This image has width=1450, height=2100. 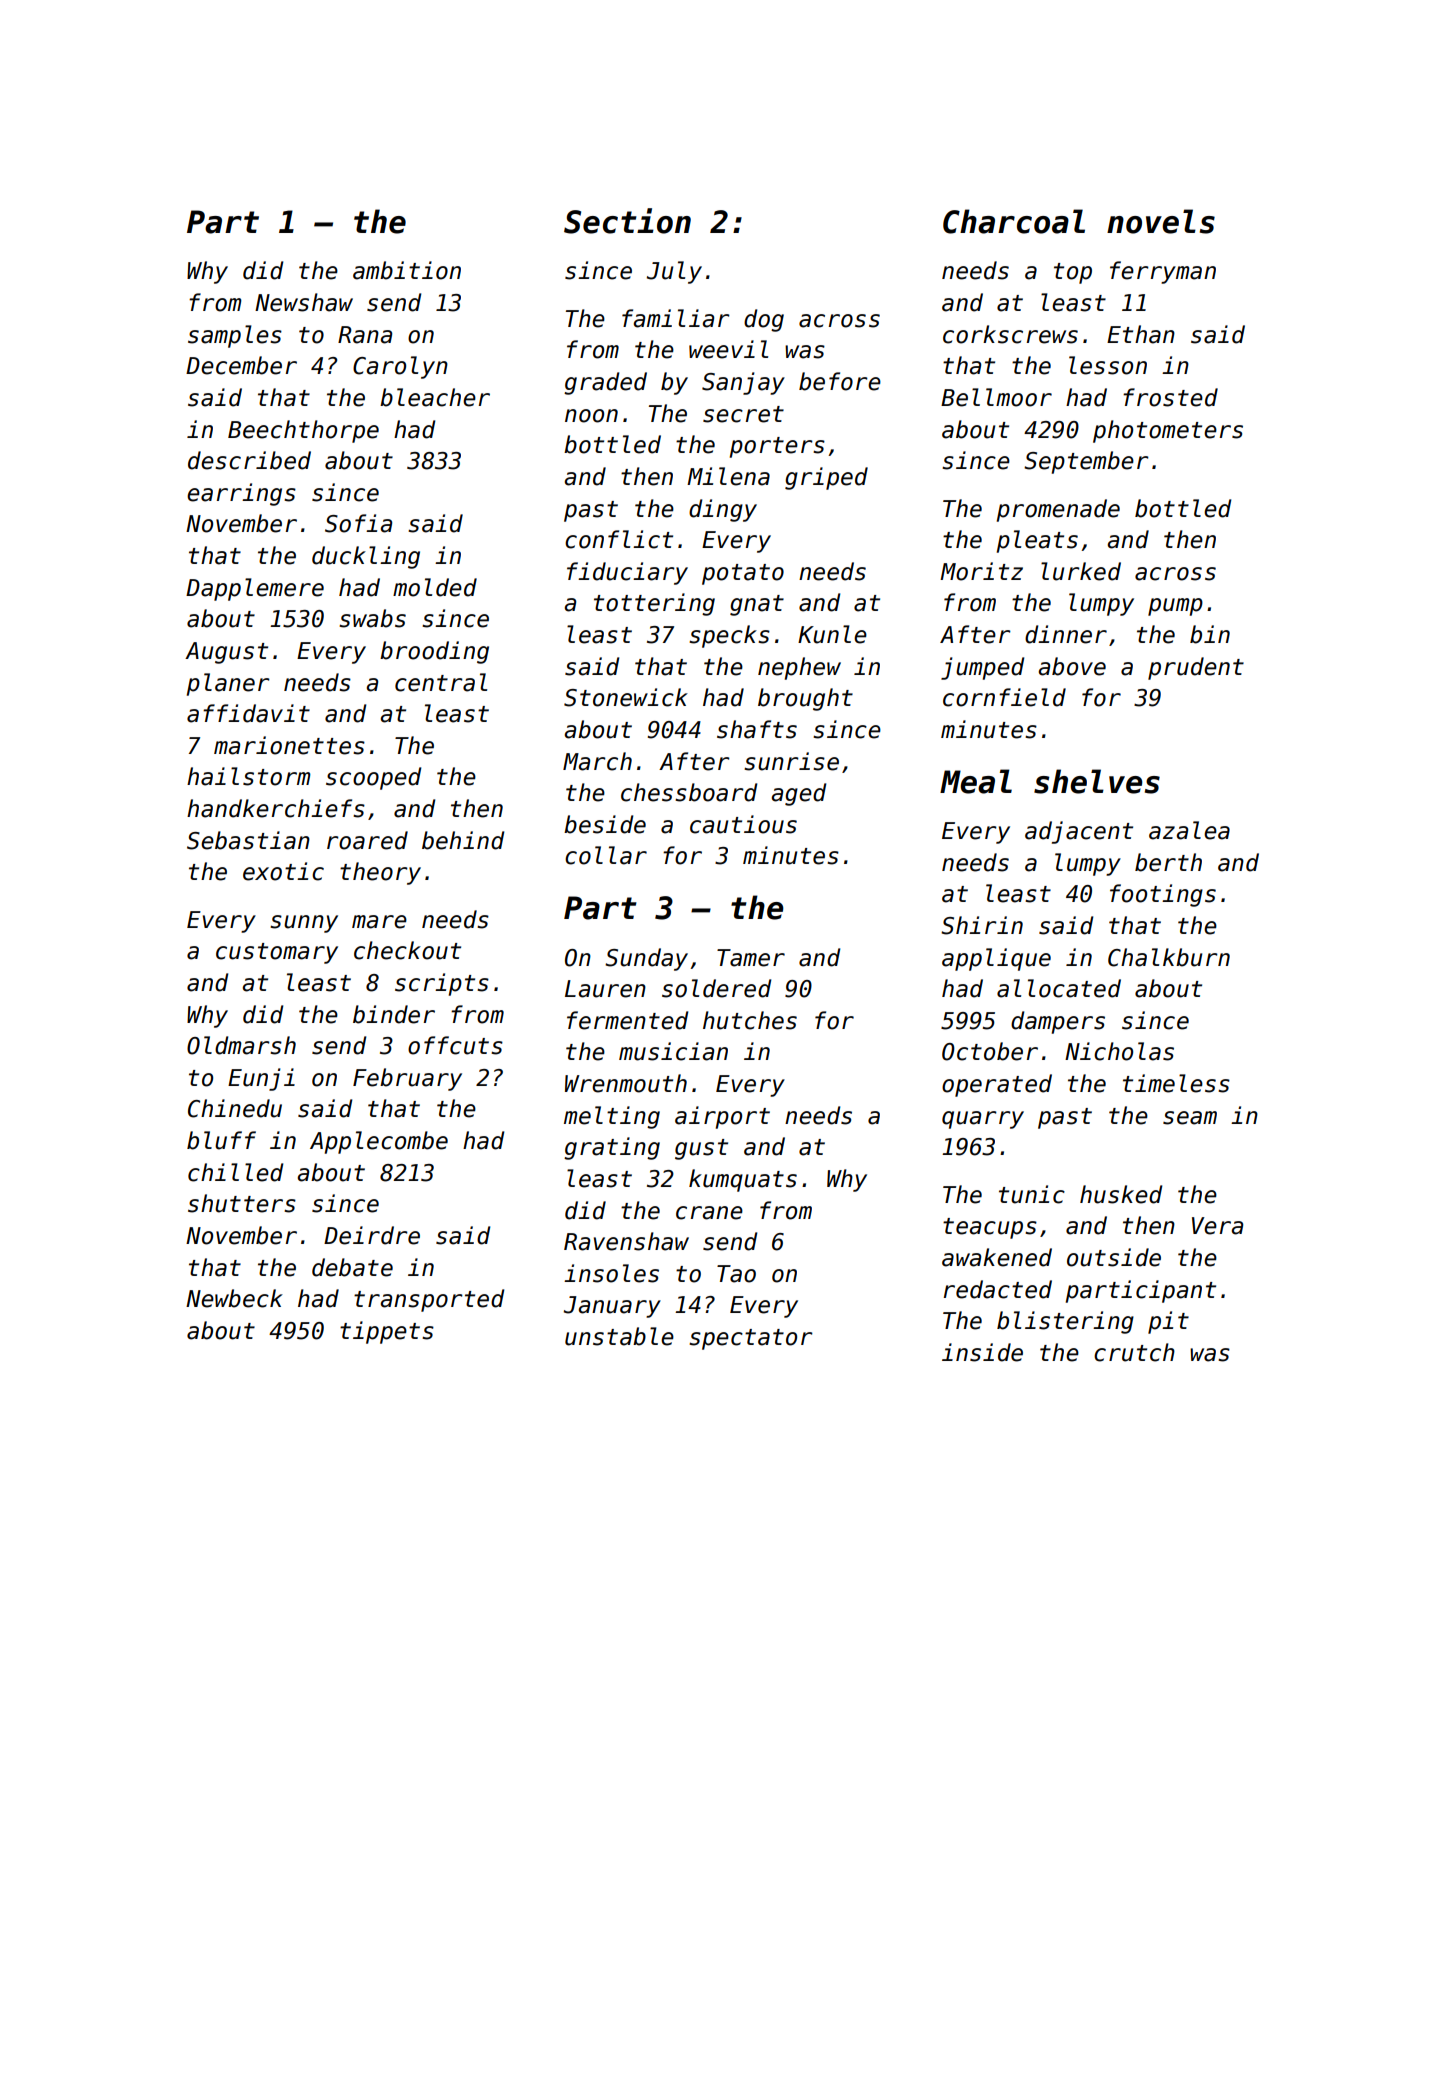 I want to click on Tamer, so click(x=751, y=958).
